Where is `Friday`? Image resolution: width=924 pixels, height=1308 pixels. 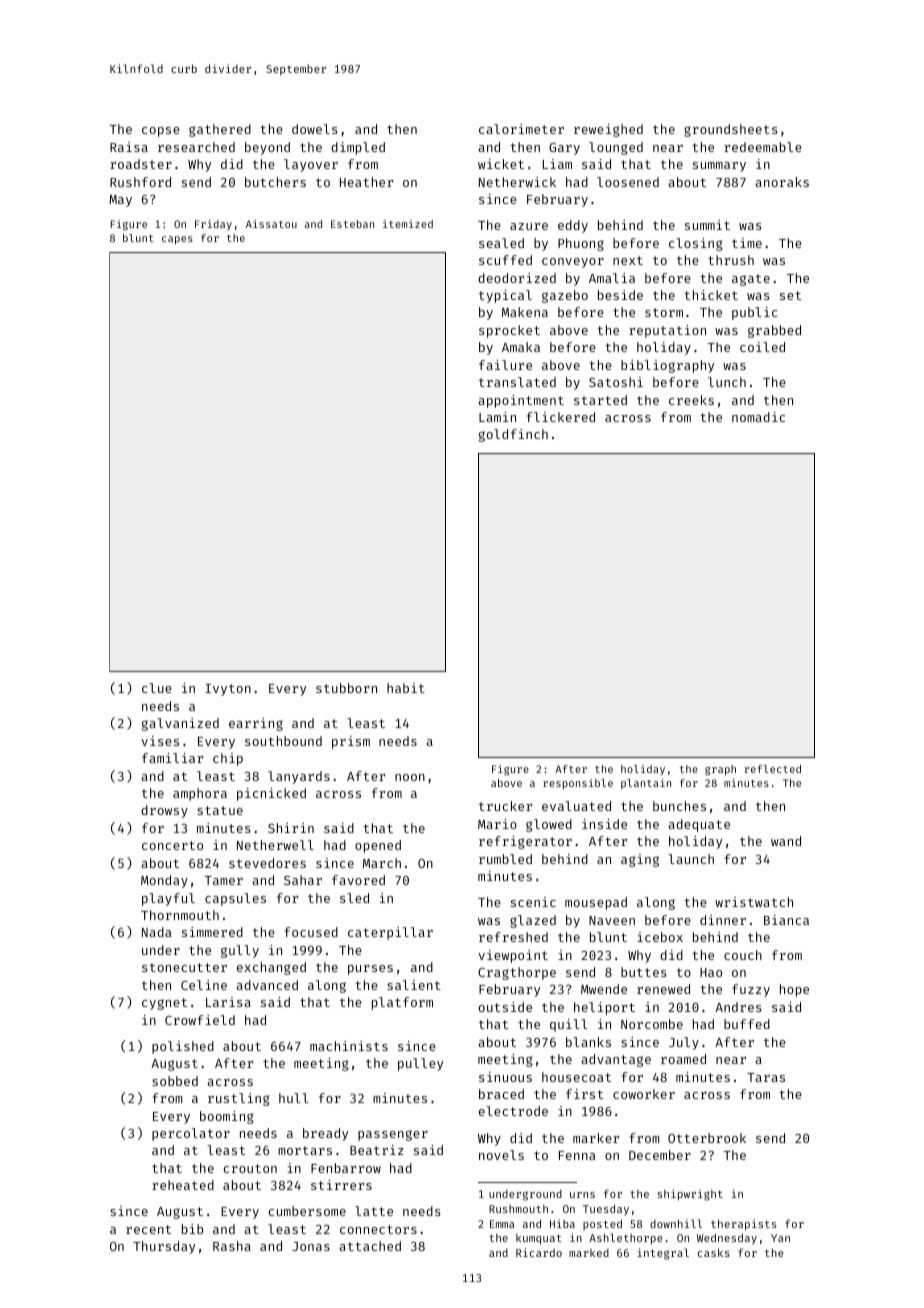 Friday is located at coordinates (213, 225).
